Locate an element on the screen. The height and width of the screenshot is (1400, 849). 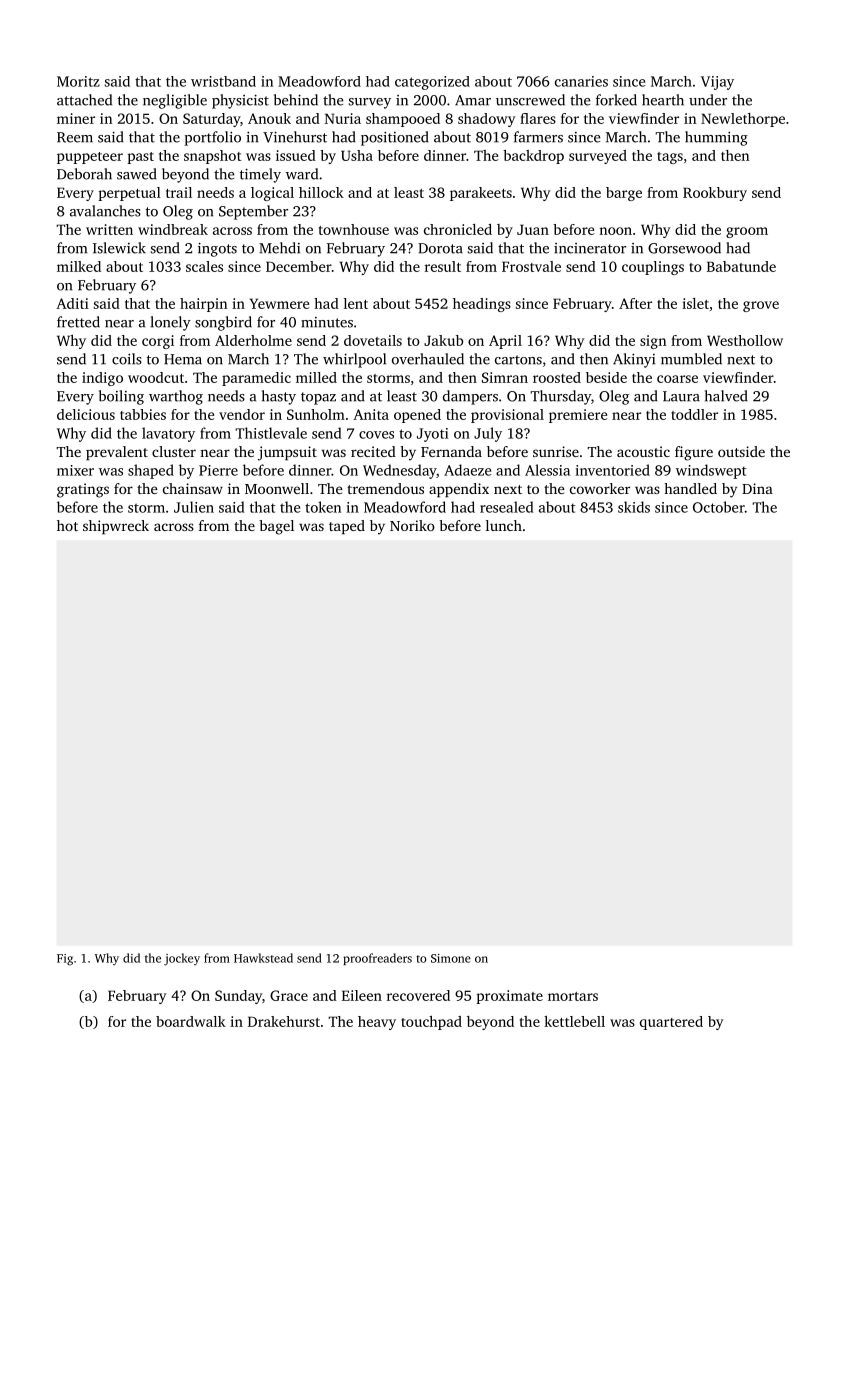
halved is located at coordinates (726, 396).
